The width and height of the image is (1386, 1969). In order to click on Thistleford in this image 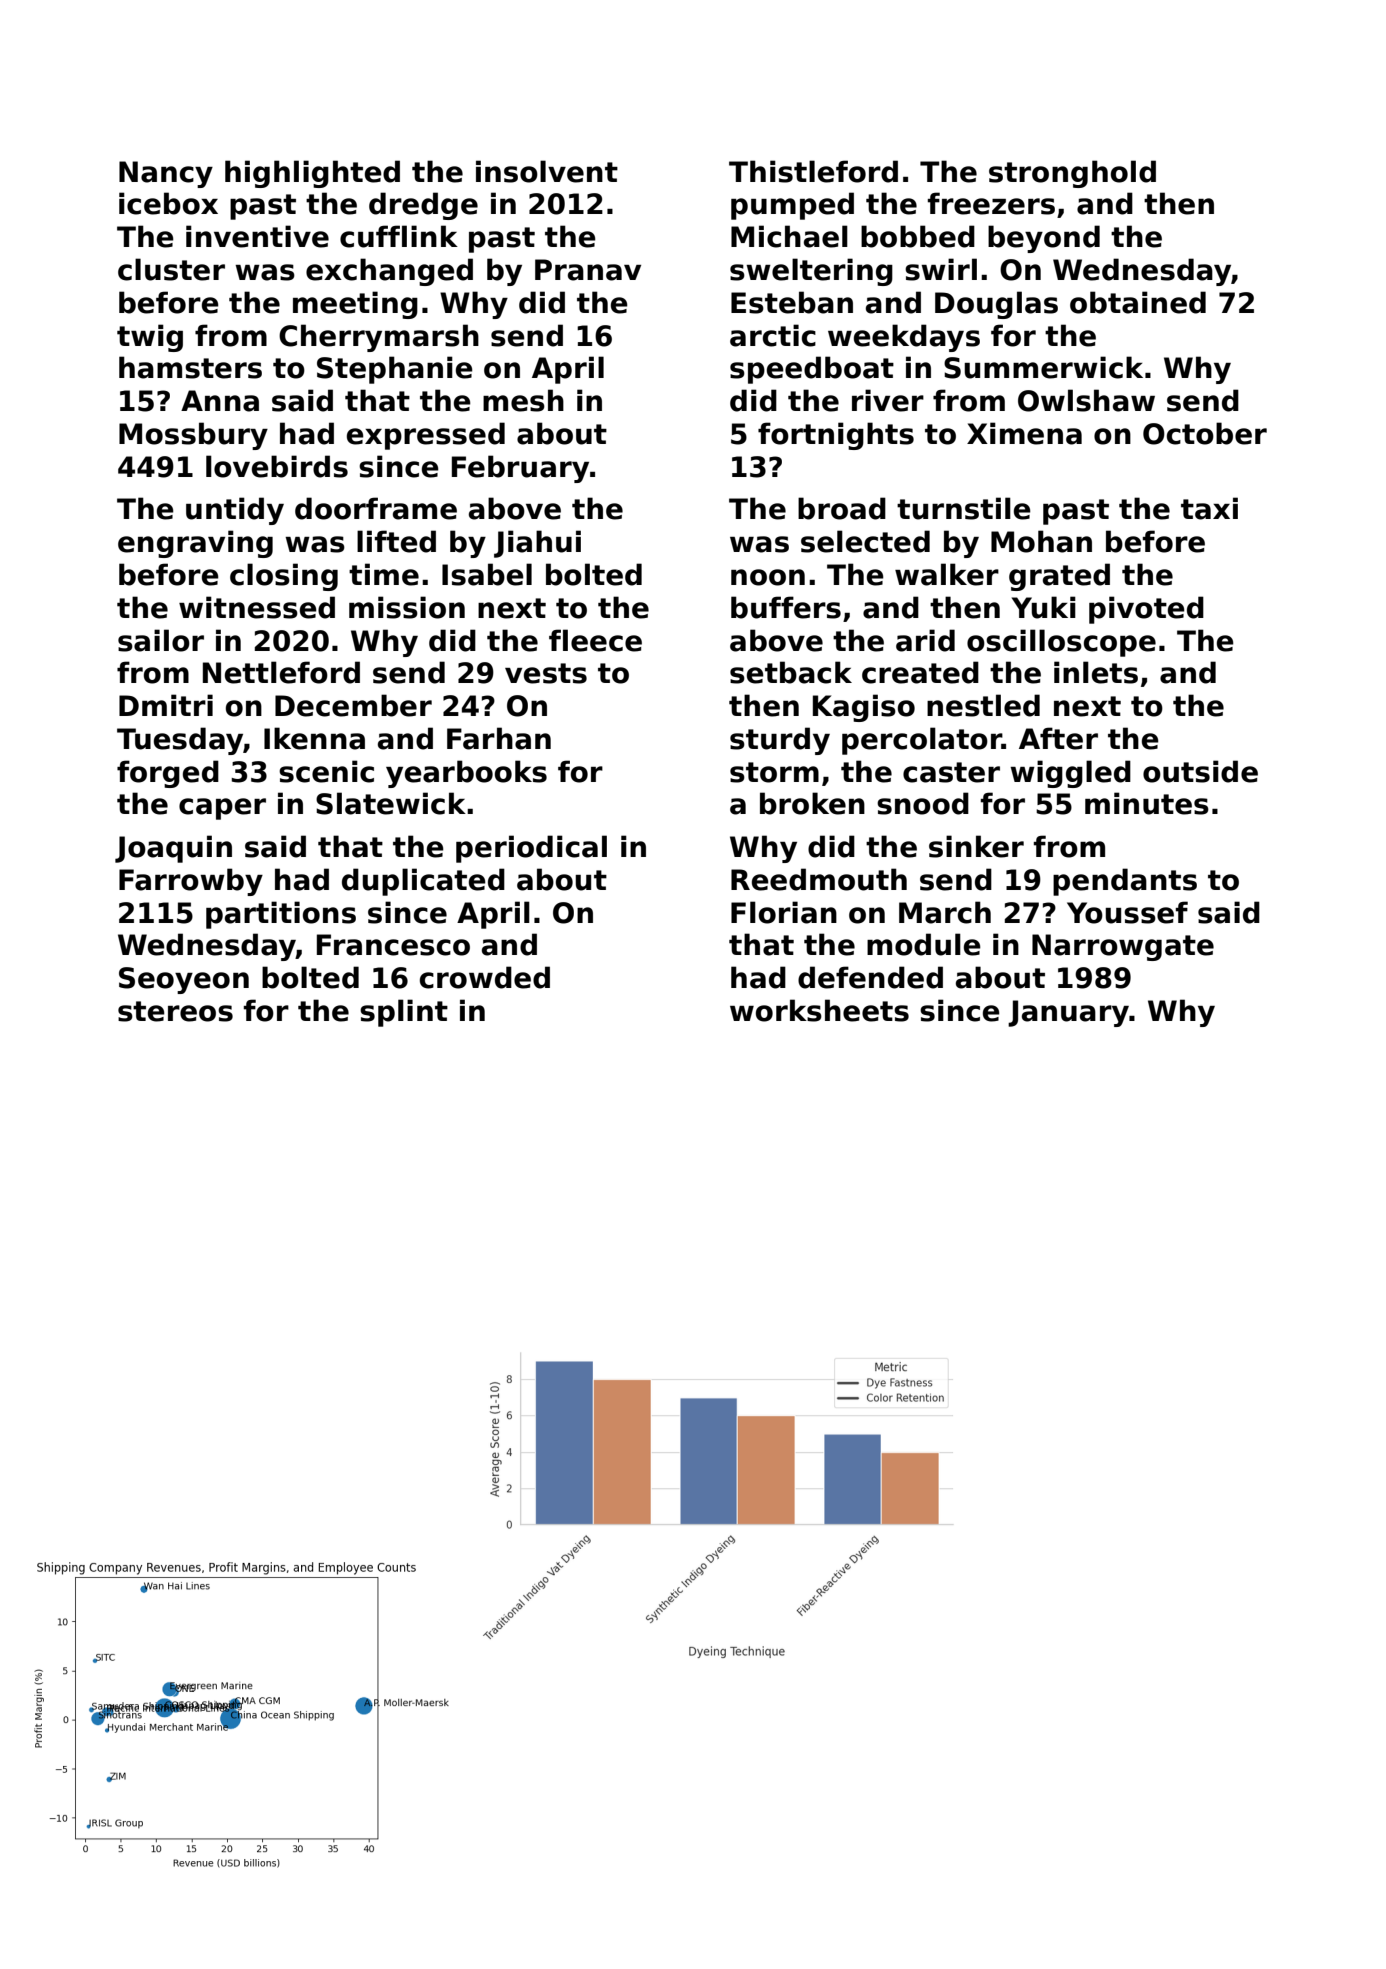, I will do `click(813, 171)`.
